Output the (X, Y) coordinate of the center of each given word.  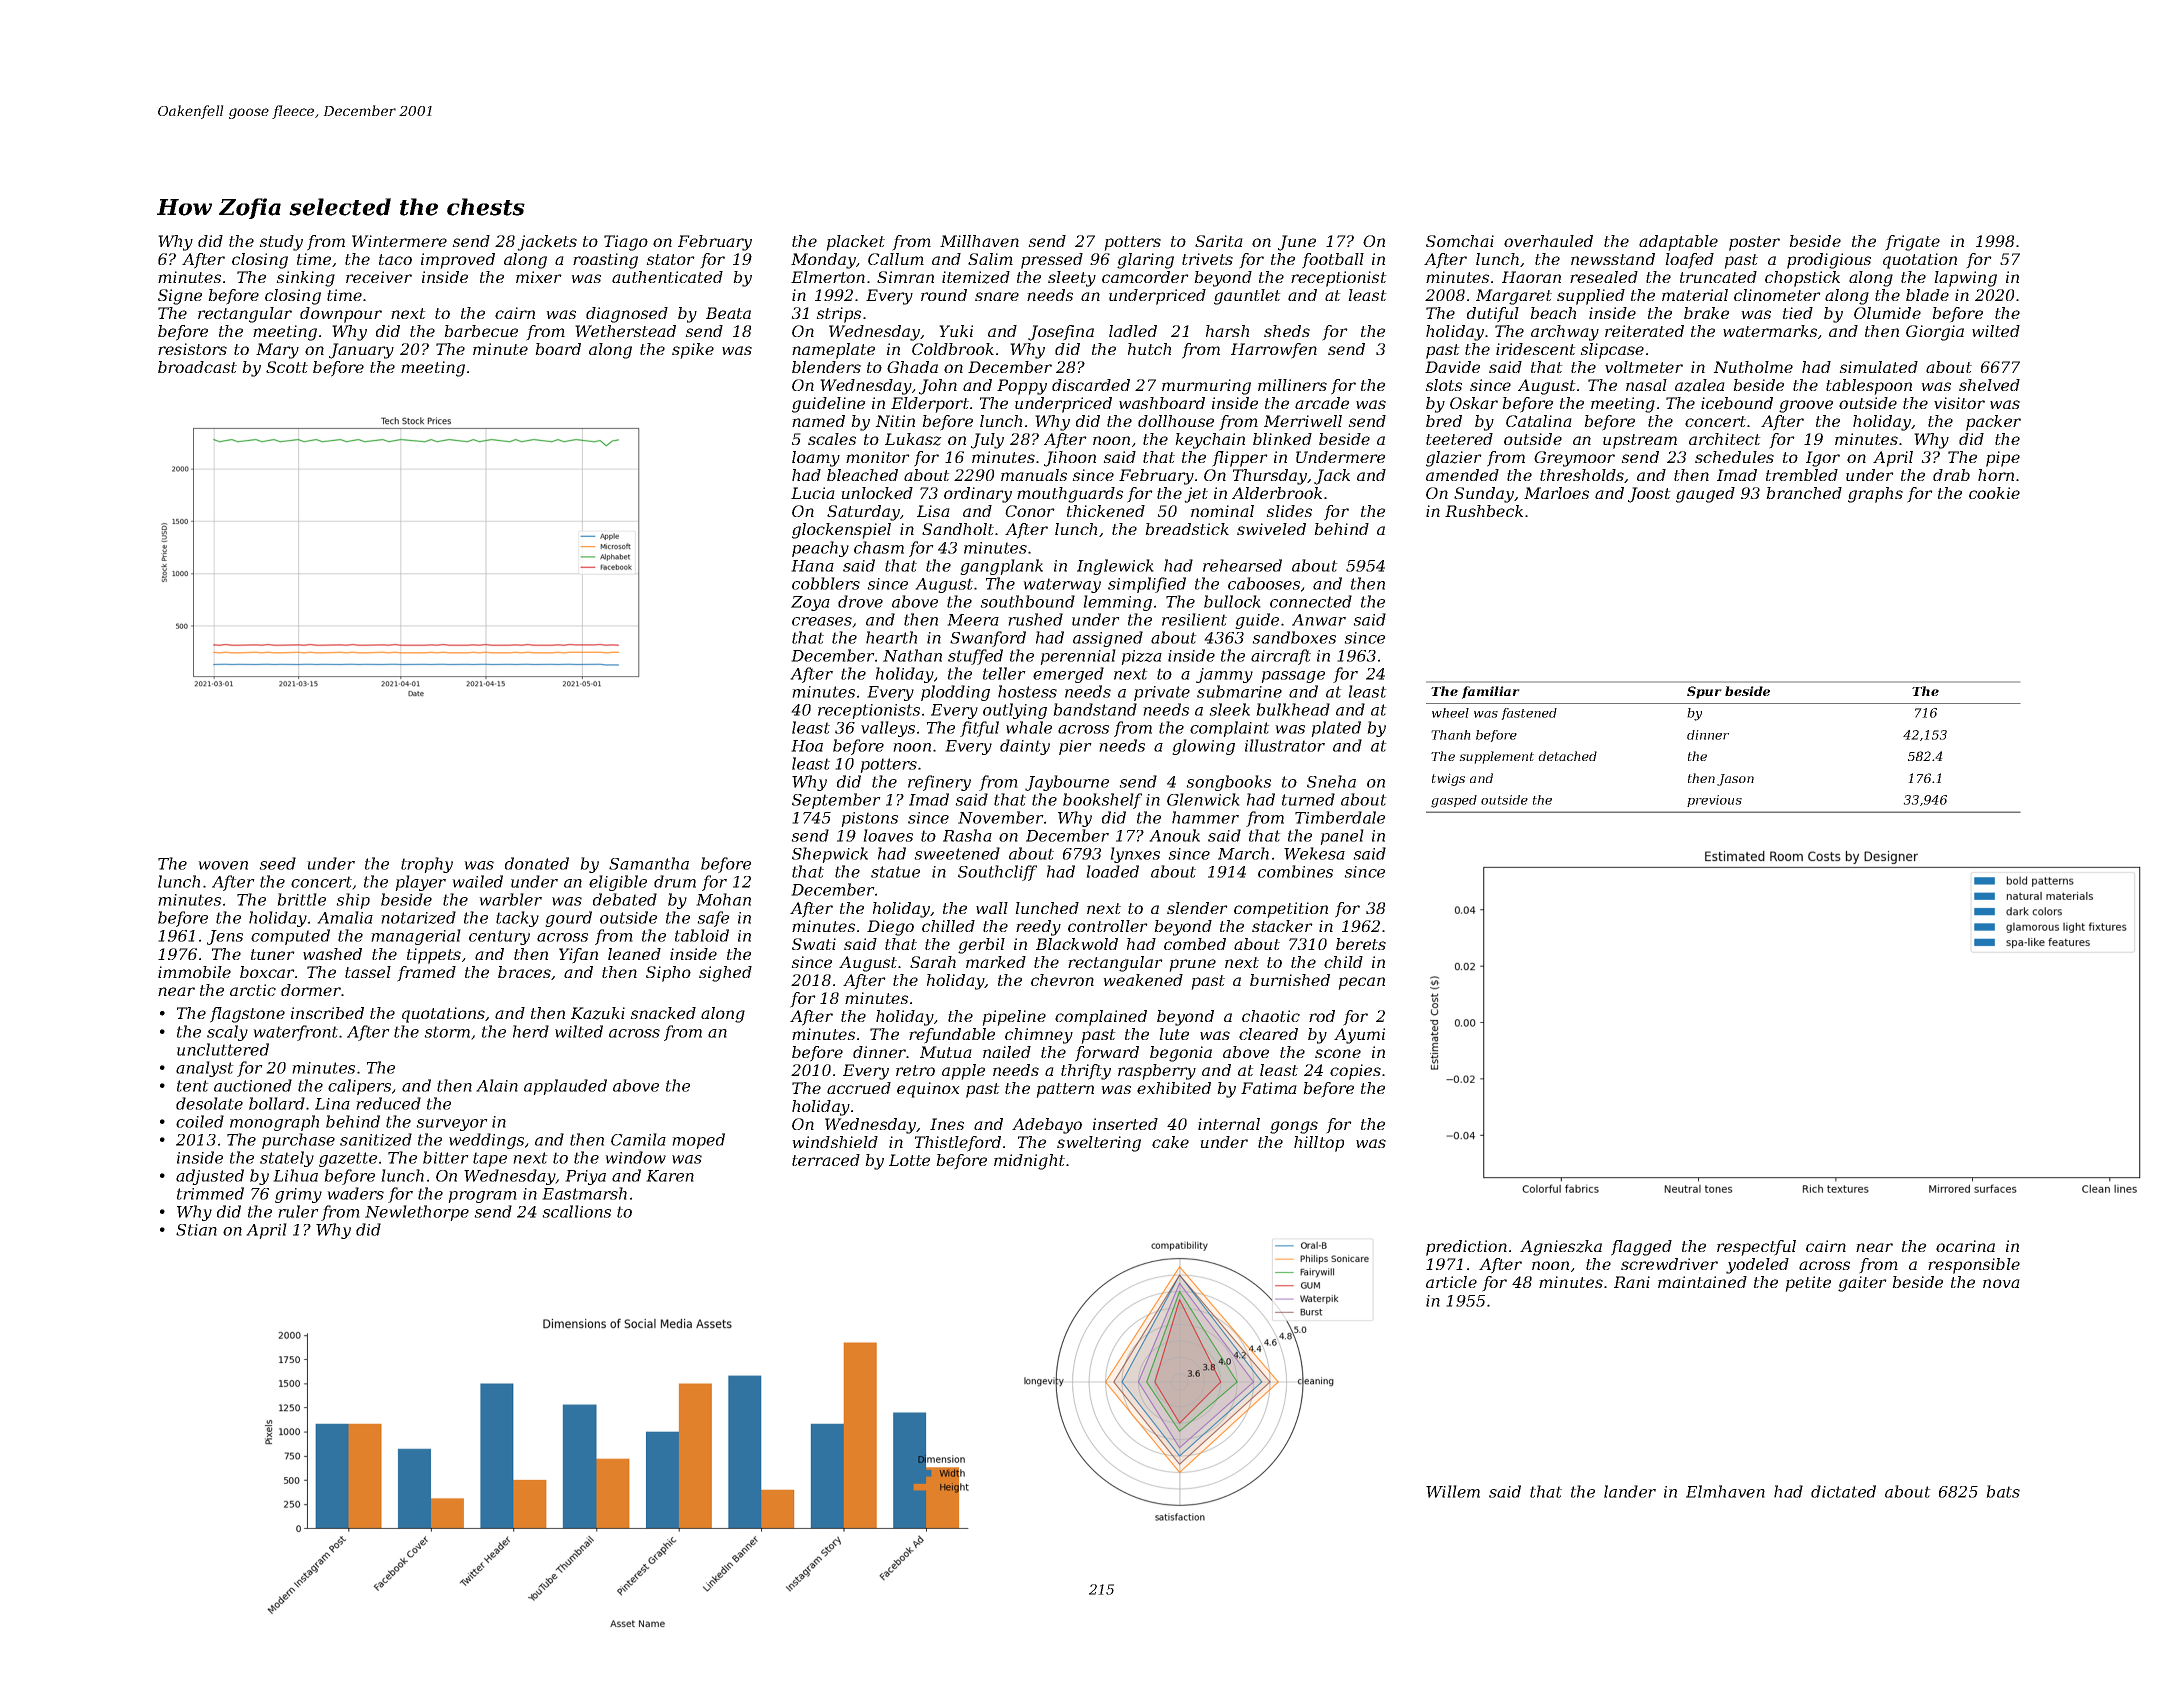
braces (524, 972)
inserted (1125, 1124)
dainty (1025, 747)
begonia (1181, 1054)
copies (1355, 1072)
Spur (1704, 692)
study (281, 243)
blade (1927, 295)
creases (822, 621)
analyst (205, 1069)
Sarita (1219, 241)
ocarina (1965, 1246)
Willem (1453, 1491)
